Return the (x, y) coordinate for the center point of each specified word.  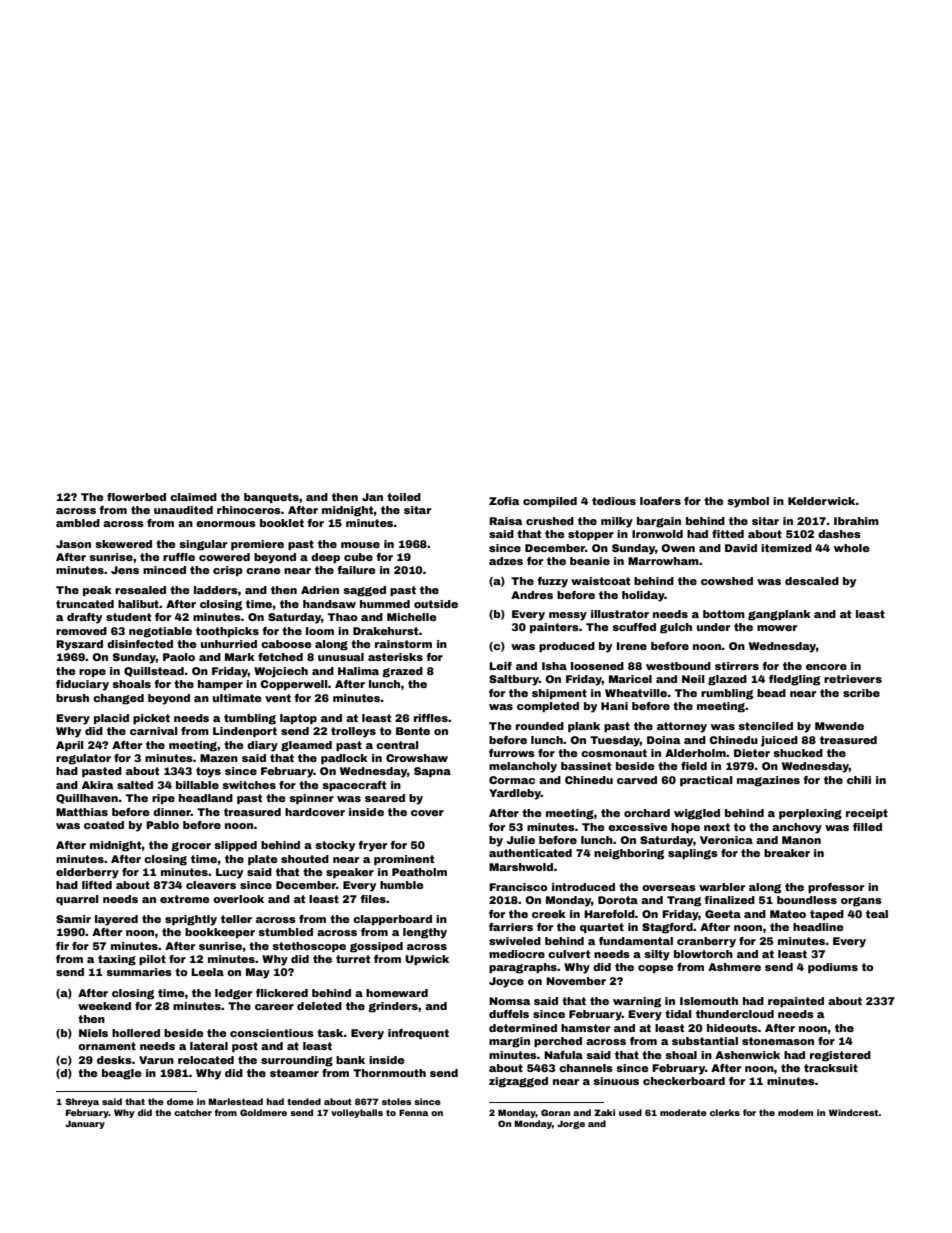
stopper (591, 535)
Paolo (179, 657)
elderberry (87, 873)
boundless (807, 900)
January (85, 1124)
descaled (812, 581)
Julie (521, 840)
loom (320, 631)
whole (852, 548)
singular (203, 545)
